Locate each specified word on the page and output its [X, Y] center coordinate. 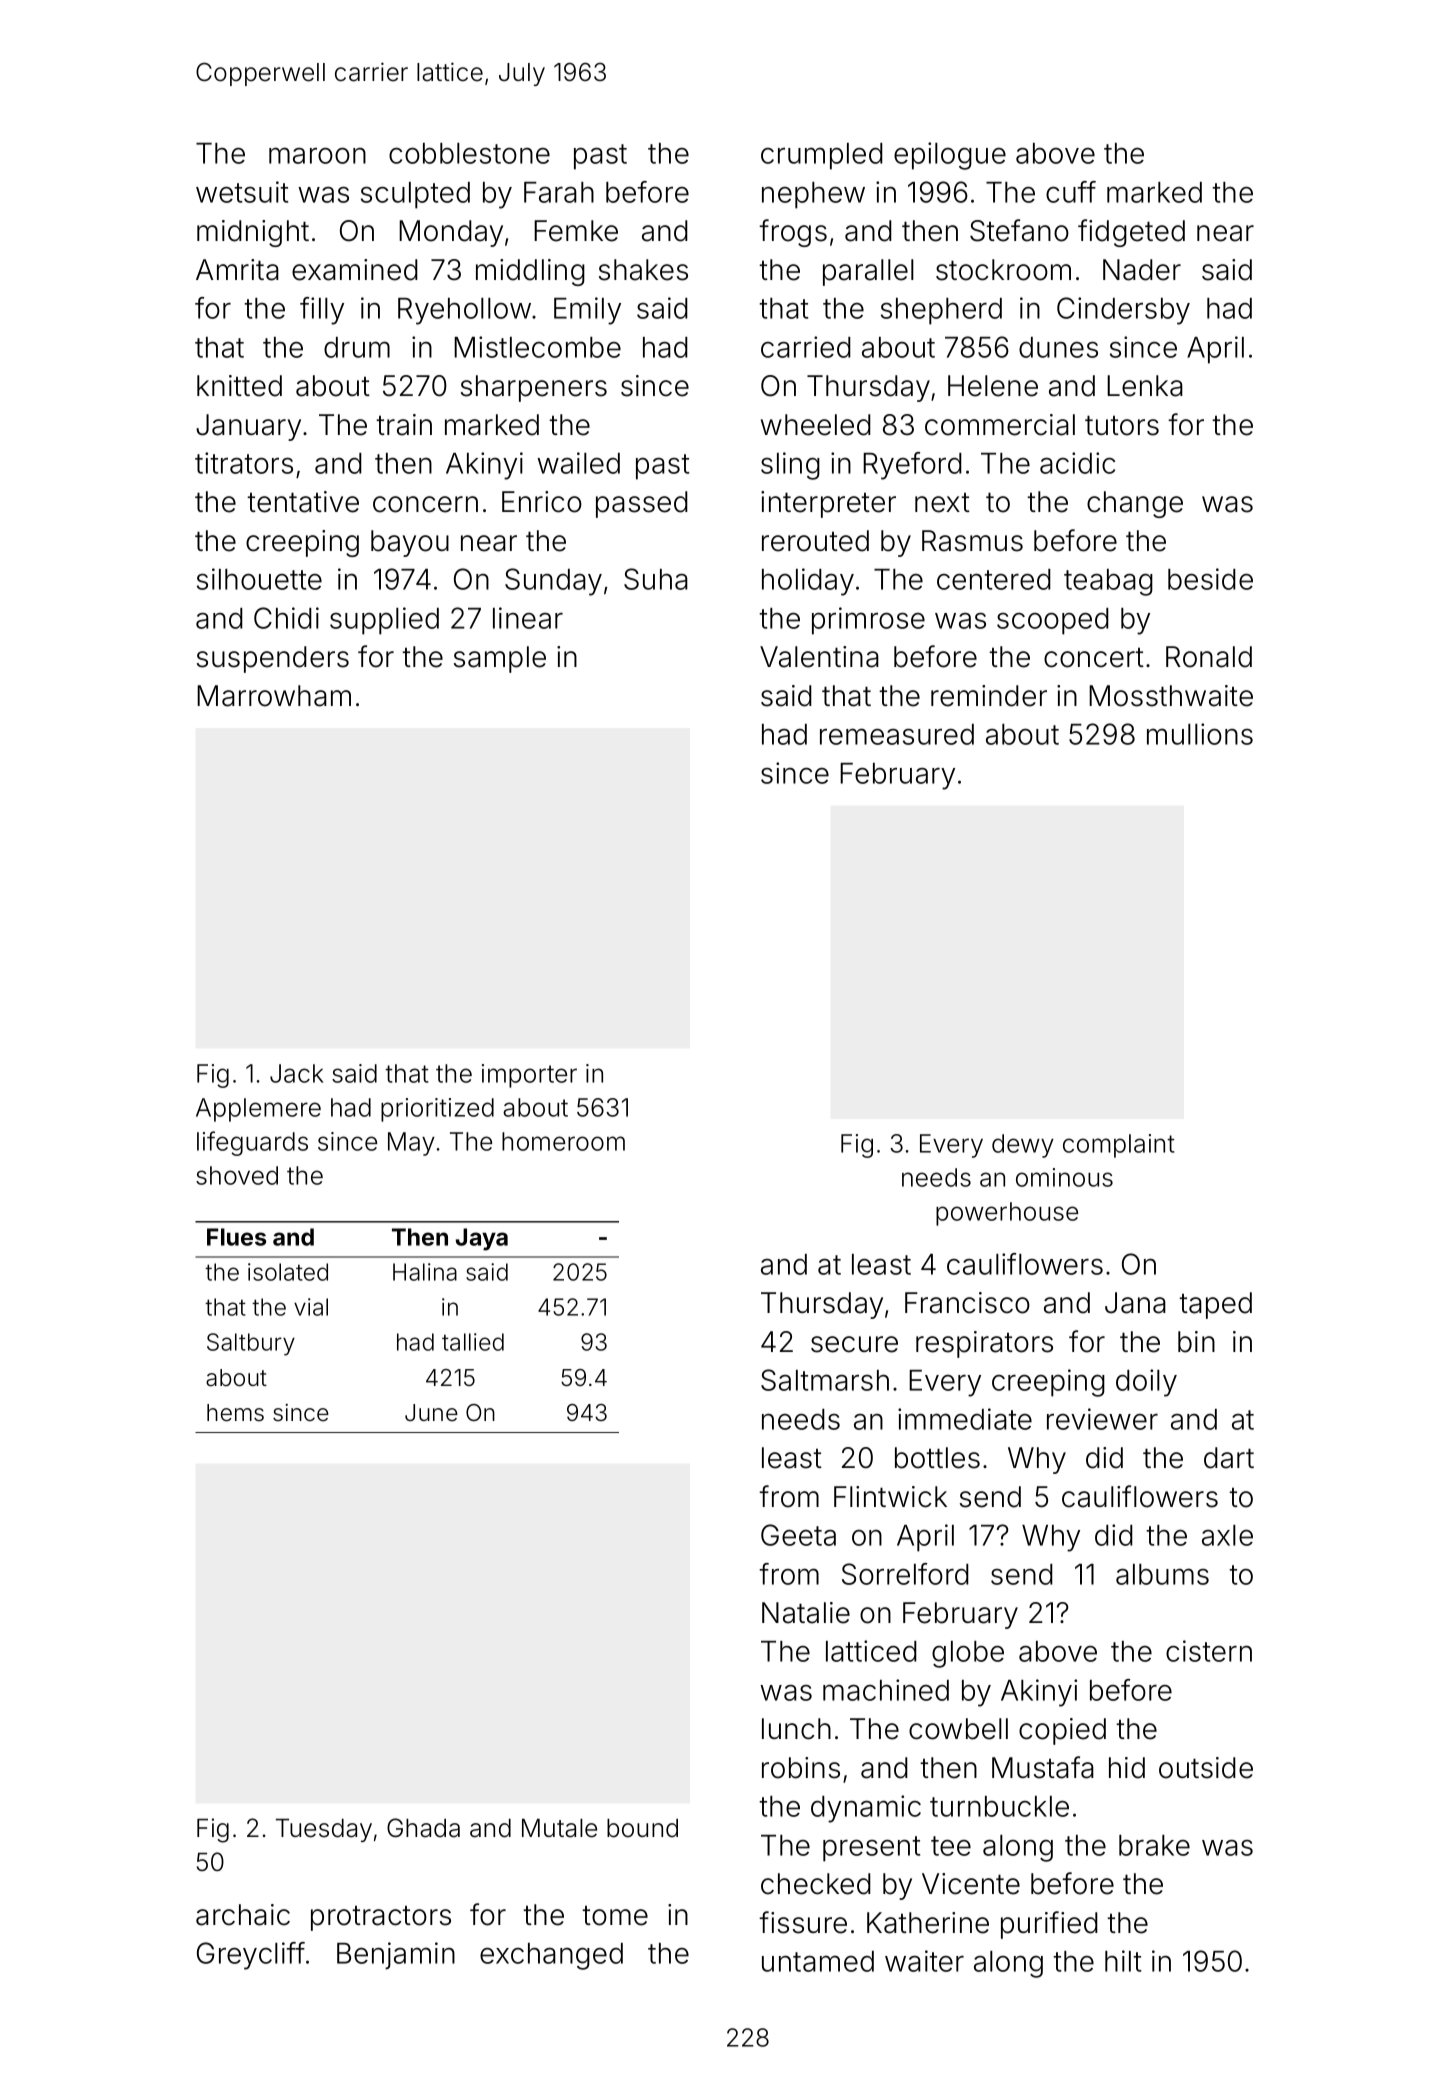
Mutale [559, 1828]
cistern [1209, 1651]
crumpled [822, 156]
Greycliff [251, 1956]
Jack [297, 1073]
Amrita [237, 270]
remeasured [897, 734]
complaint [1119, 1146]
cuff [1071, 192]
